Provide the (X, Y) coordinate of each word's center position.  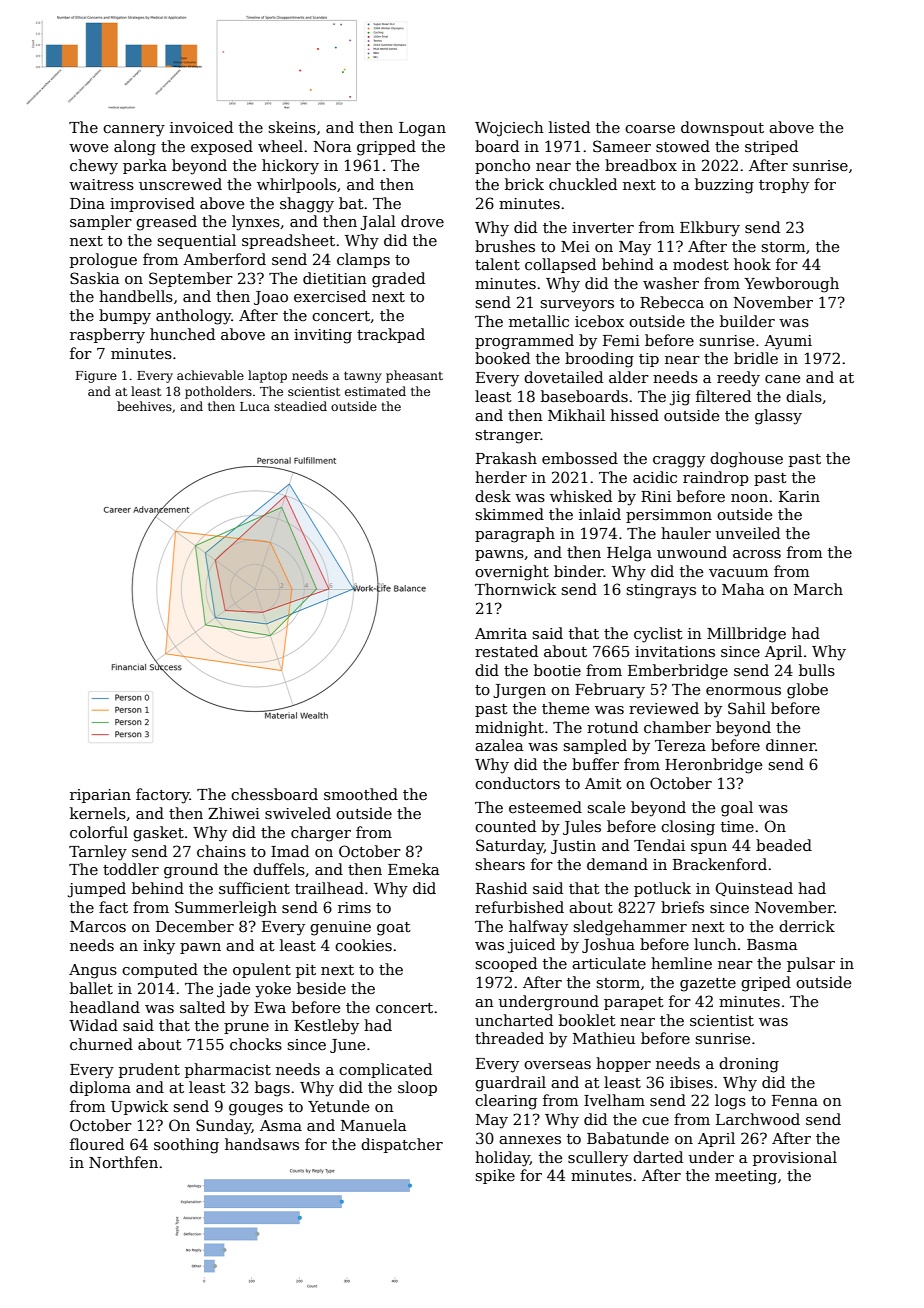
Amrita (501, 633)
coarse (650, 129)
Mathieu (604, 1038)
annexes (530, 1140)
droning (749, 1065)
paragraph (515, 535)
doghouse (746, 460)
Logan (422, 129)
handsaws (262, 1144)
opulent (262, 970)
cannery (134, 131)
